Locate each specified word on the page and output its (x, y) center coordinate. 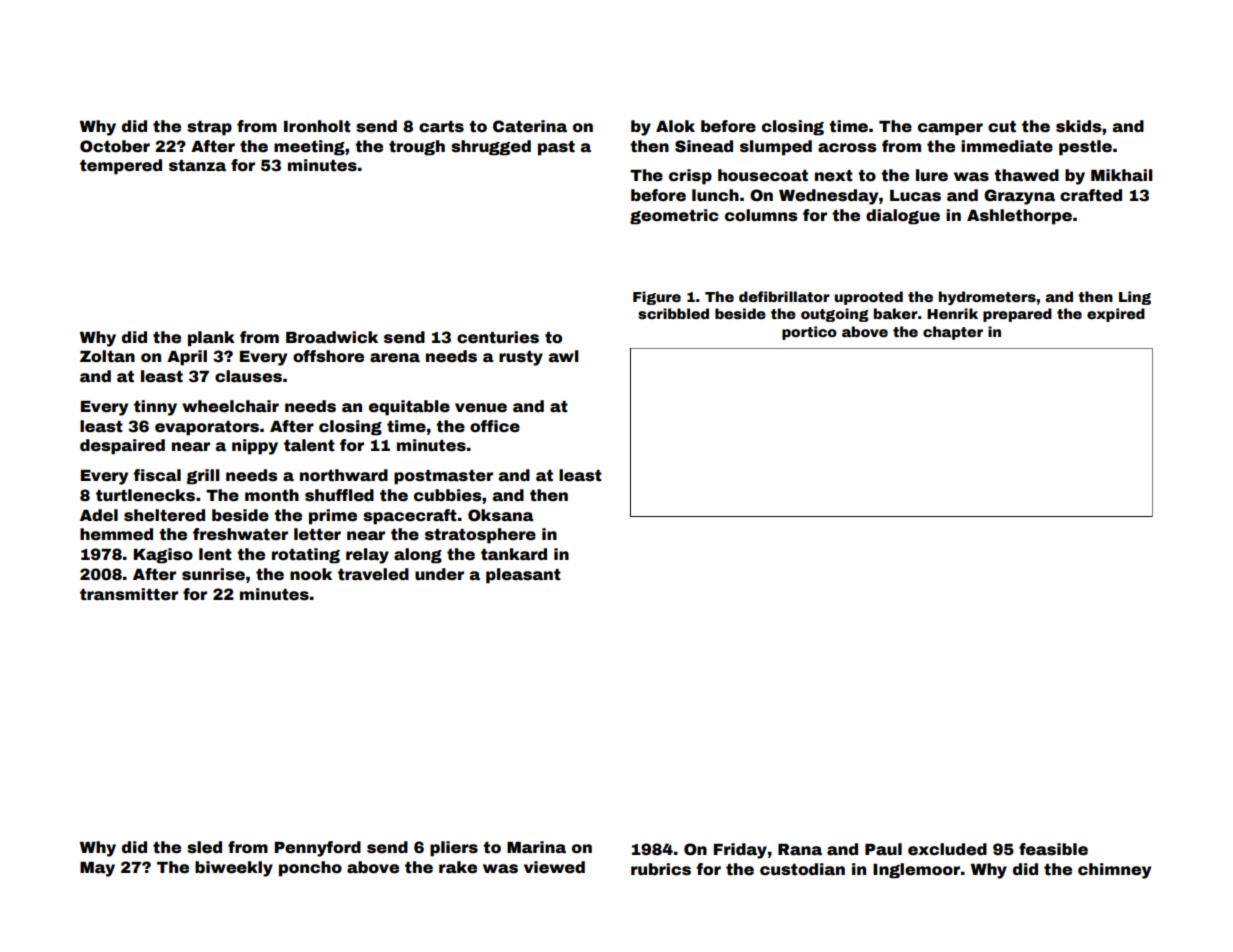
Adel (99, 515)
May (97, 869)
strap (209, 128)
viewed (554, 867)
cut (1002, 127)
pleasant (523, 576)
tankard (514, 554)
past (556, 148)
